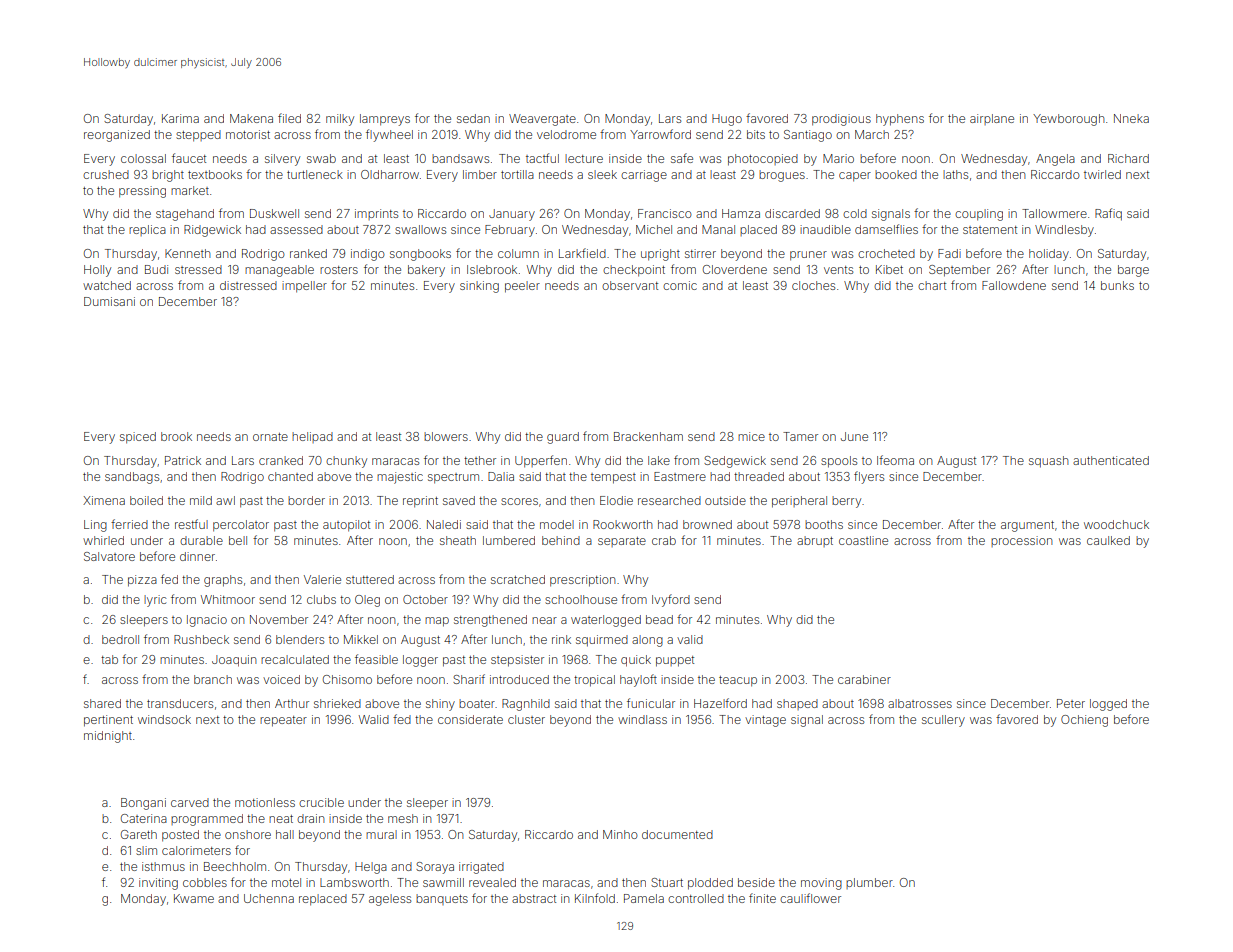 Image resolution: width=1233 pixels, height=952 pixels. Describe the element at coordinates (1071, 703) in the screenshot. I see `Peter` at that location.
